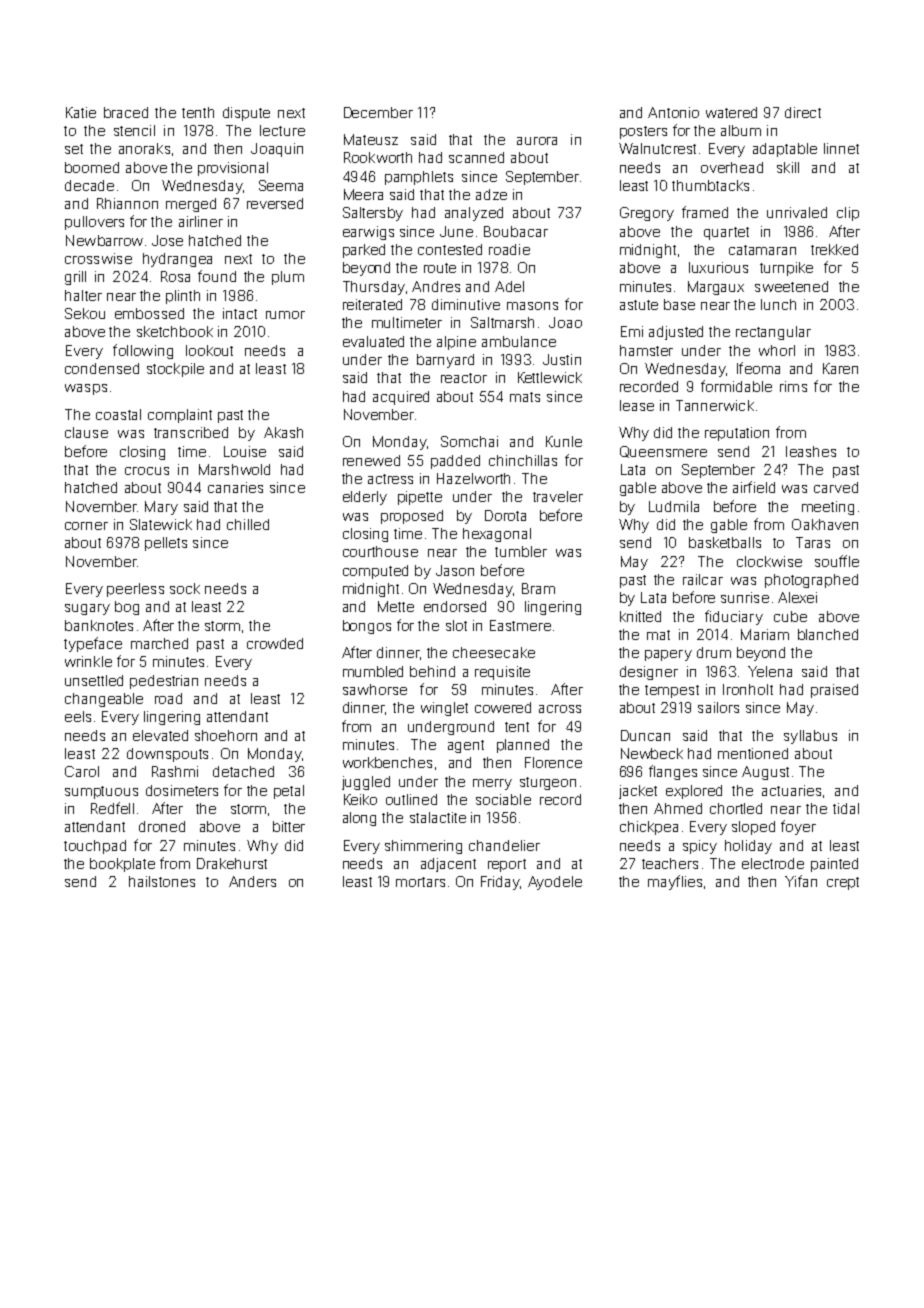 The height and width of the screenshot is (1308, 924). I want to click on peerless, so click(135, 590).
